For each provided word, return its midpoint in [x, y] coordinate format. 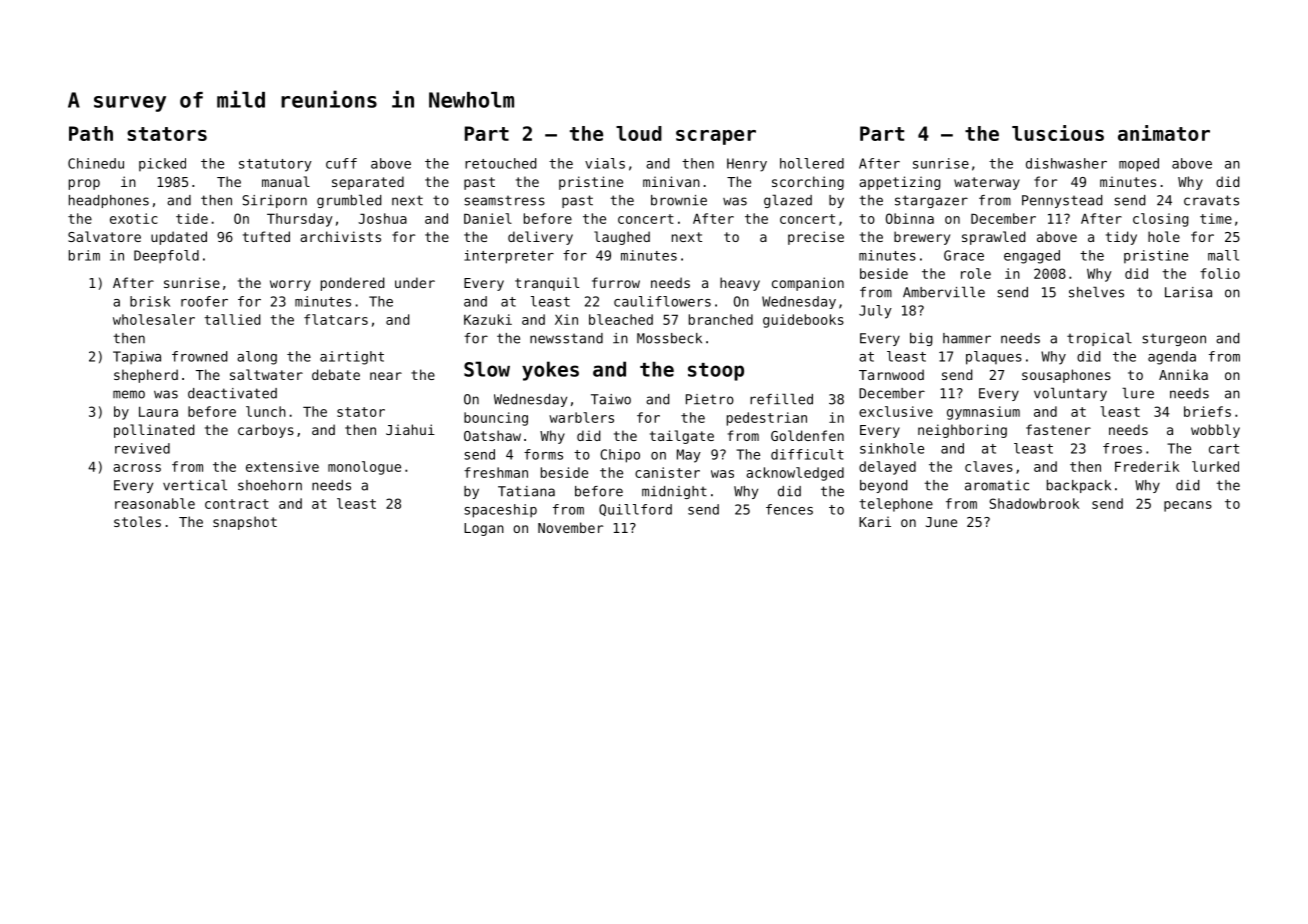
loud [639, 133]
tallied [232, 319]
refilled [781, 399]
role [976, 273]
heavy [740, 284]
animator [1164, 133]
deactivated [232, 393]
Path [91, 133]
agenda [1172, 358]
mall [1223, 255]
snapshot [245, 523]
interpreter [509, 257]
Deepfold [166, 257]
